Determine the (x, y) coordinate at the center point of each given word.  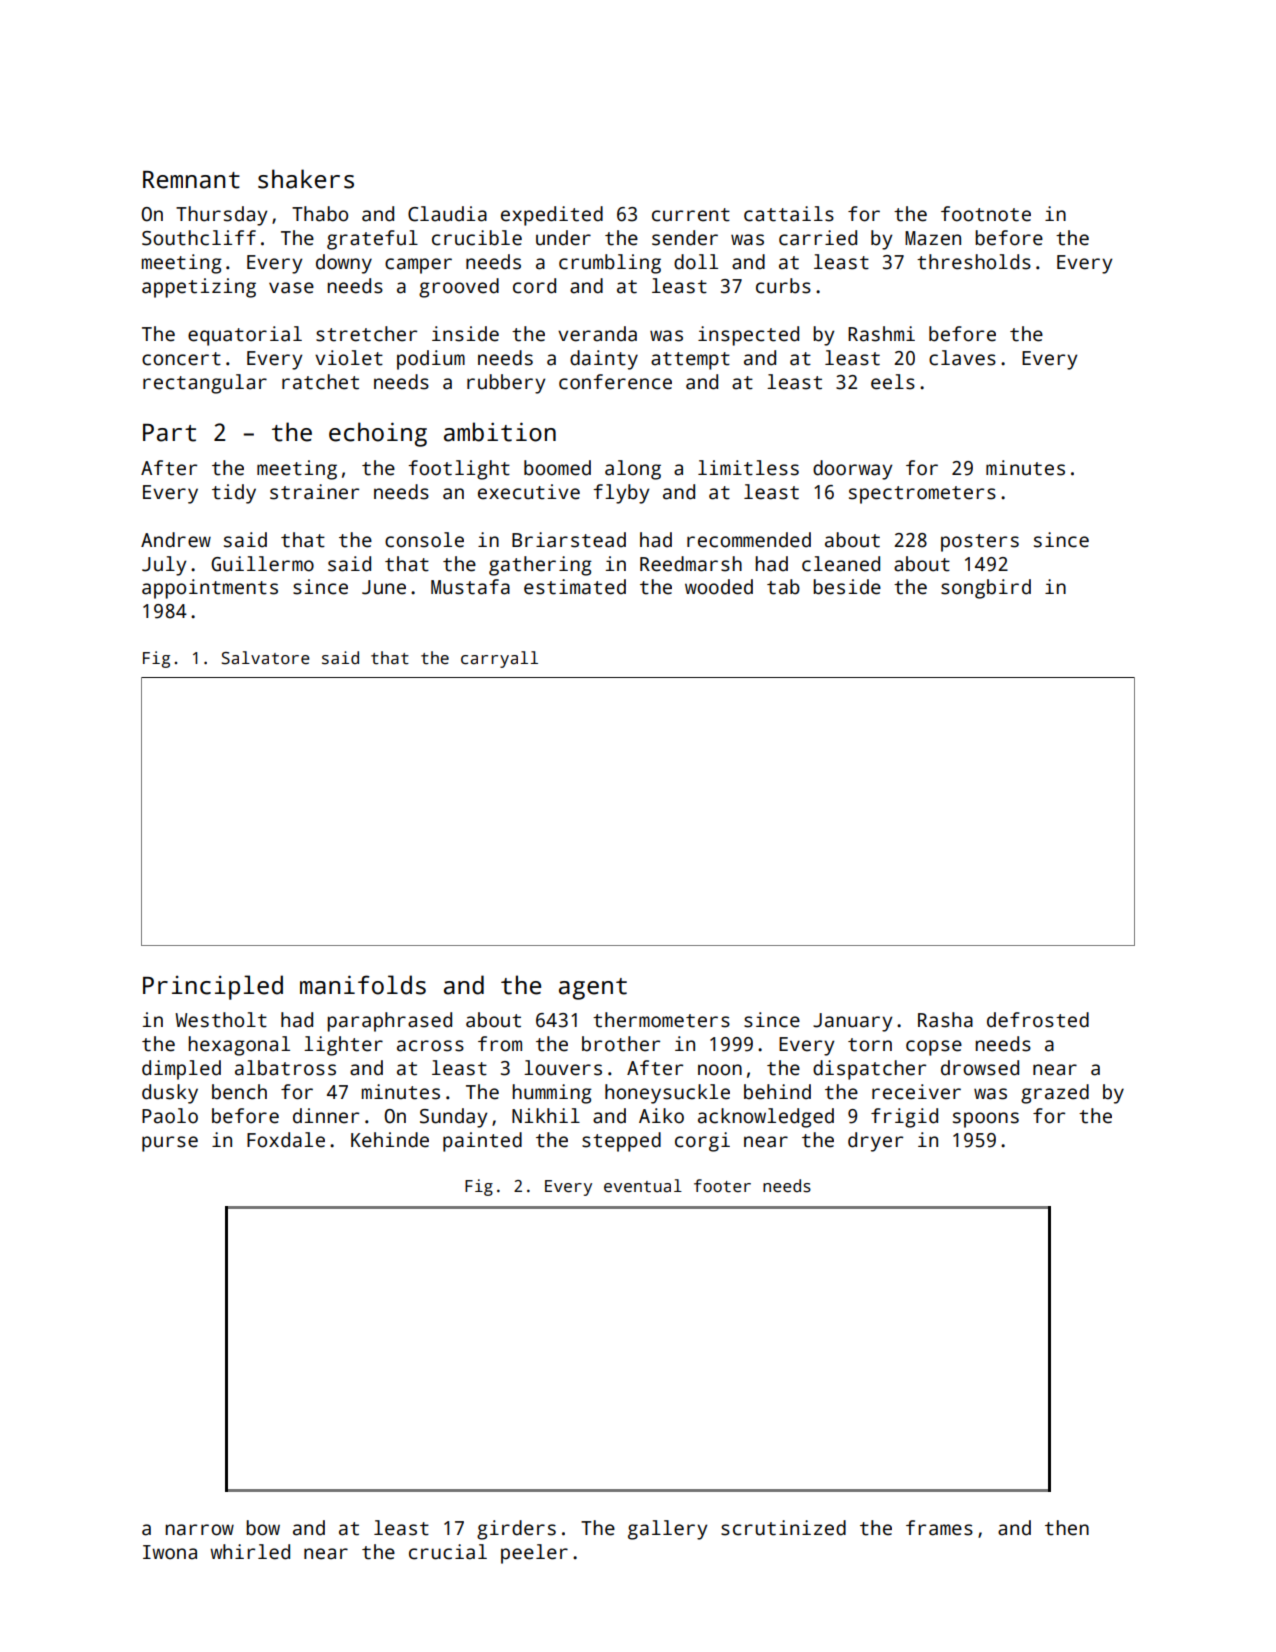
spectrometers (922, 495)
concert (181, 359)
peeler (534, 1554)
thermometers (661, 1020)
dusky (170, 1094)
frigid (904, 1118)
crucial (448, 1552)
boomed (557, 468)
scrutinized (783, 1528)
